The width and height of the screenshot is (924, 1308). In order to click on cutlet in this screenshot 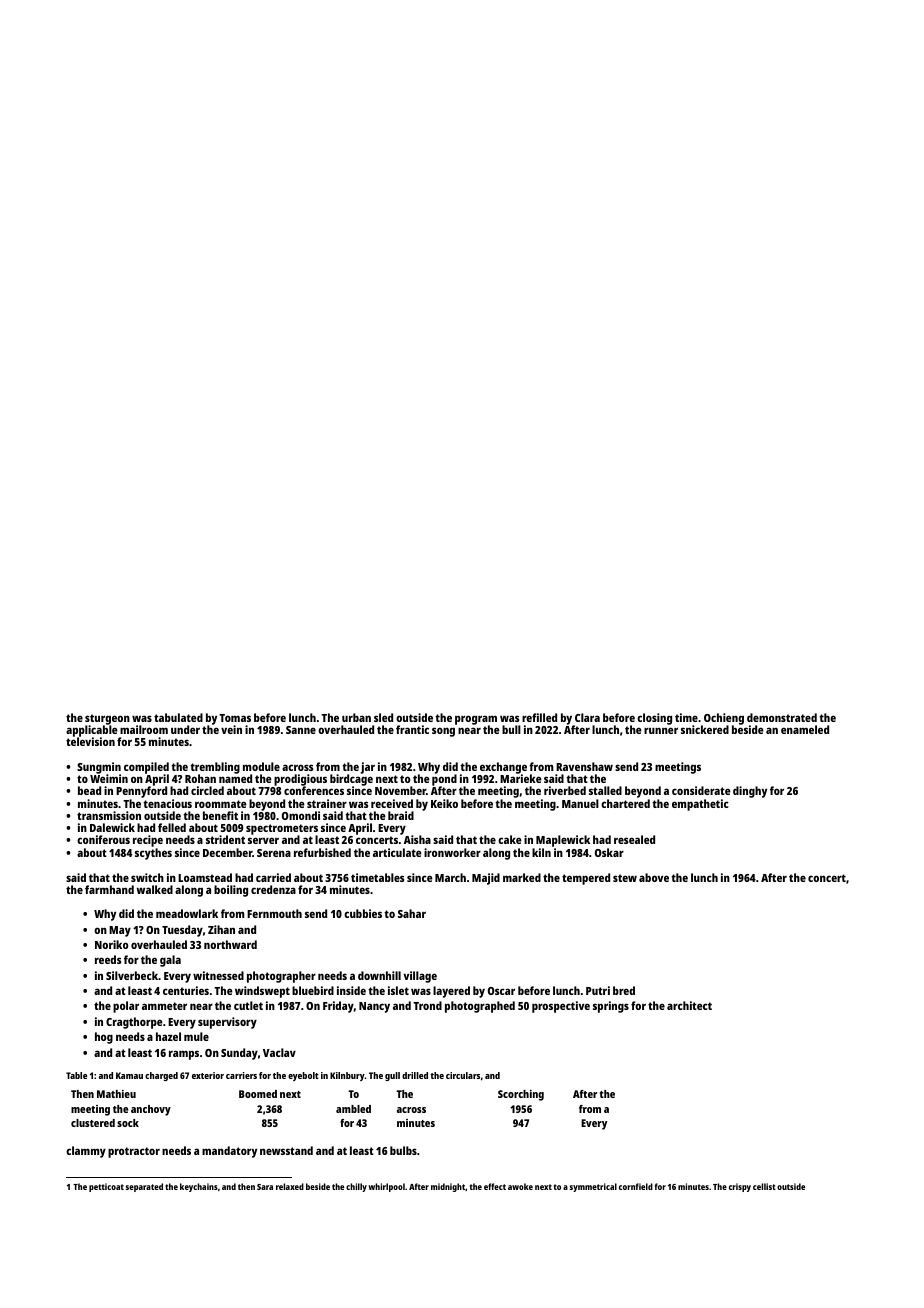, I will do `click(248, 1005)`.
